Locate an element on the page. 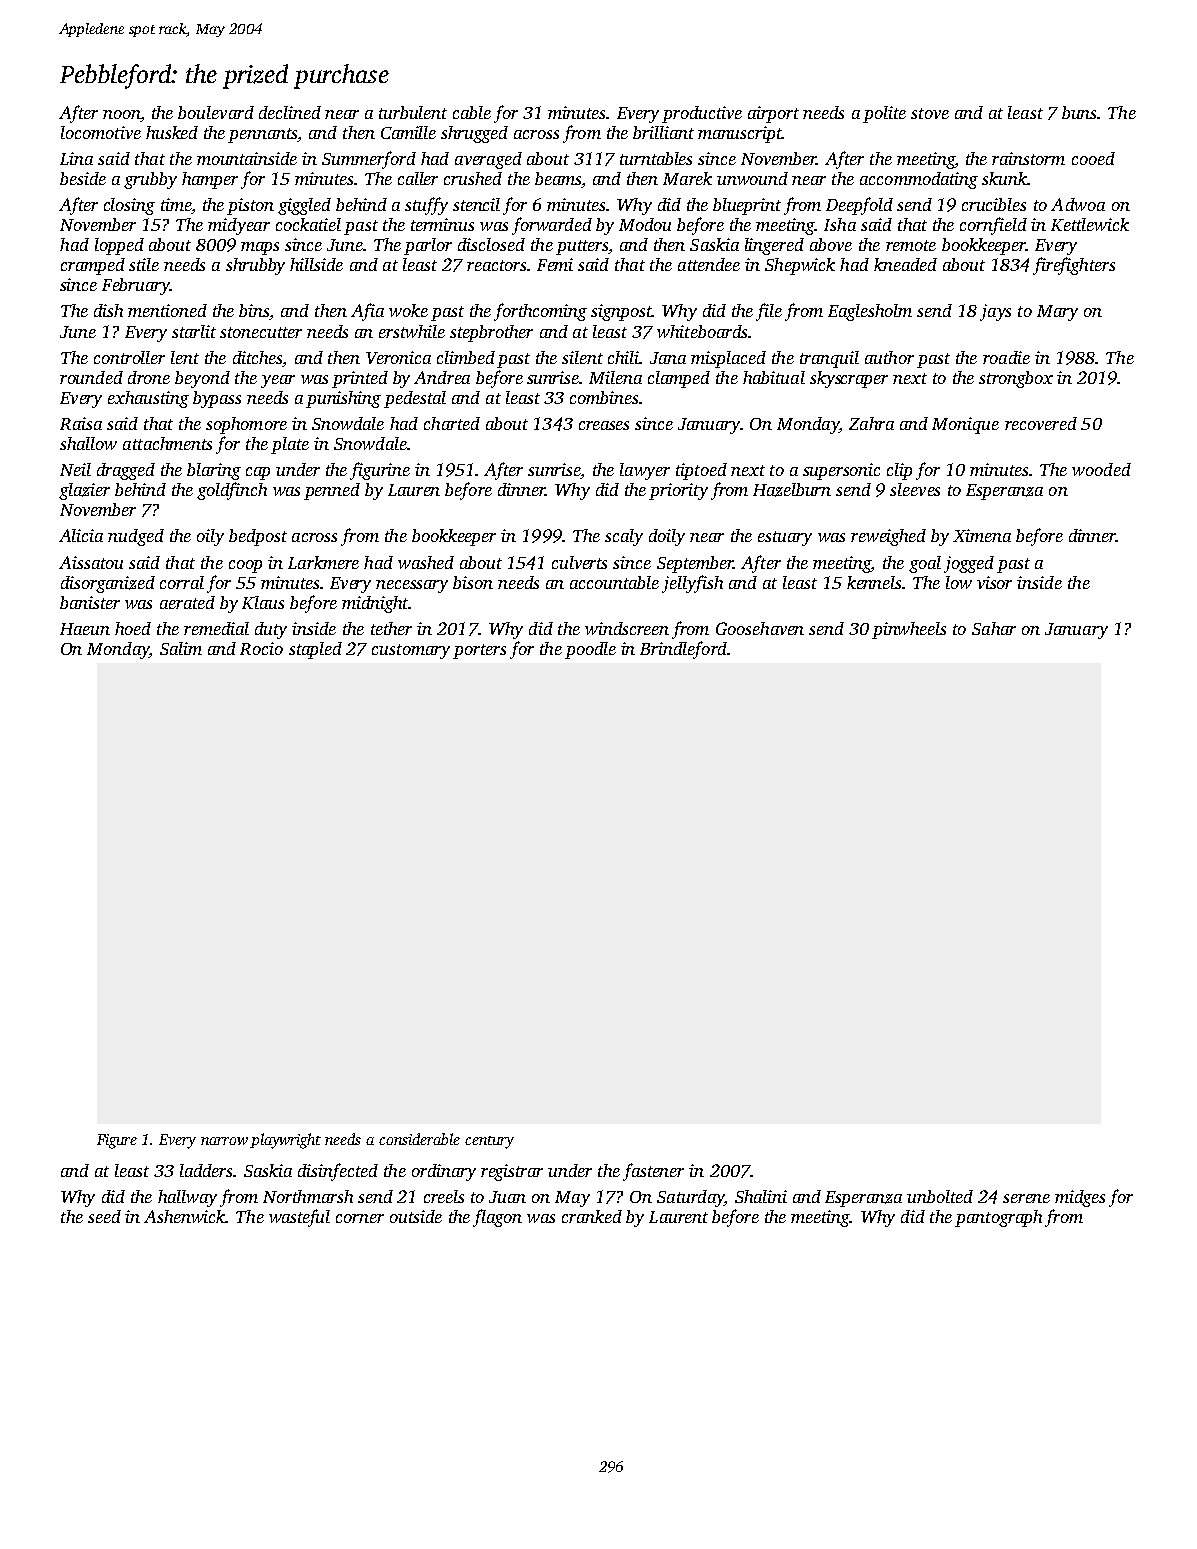  signpost is located at coordinates (621, 312).
